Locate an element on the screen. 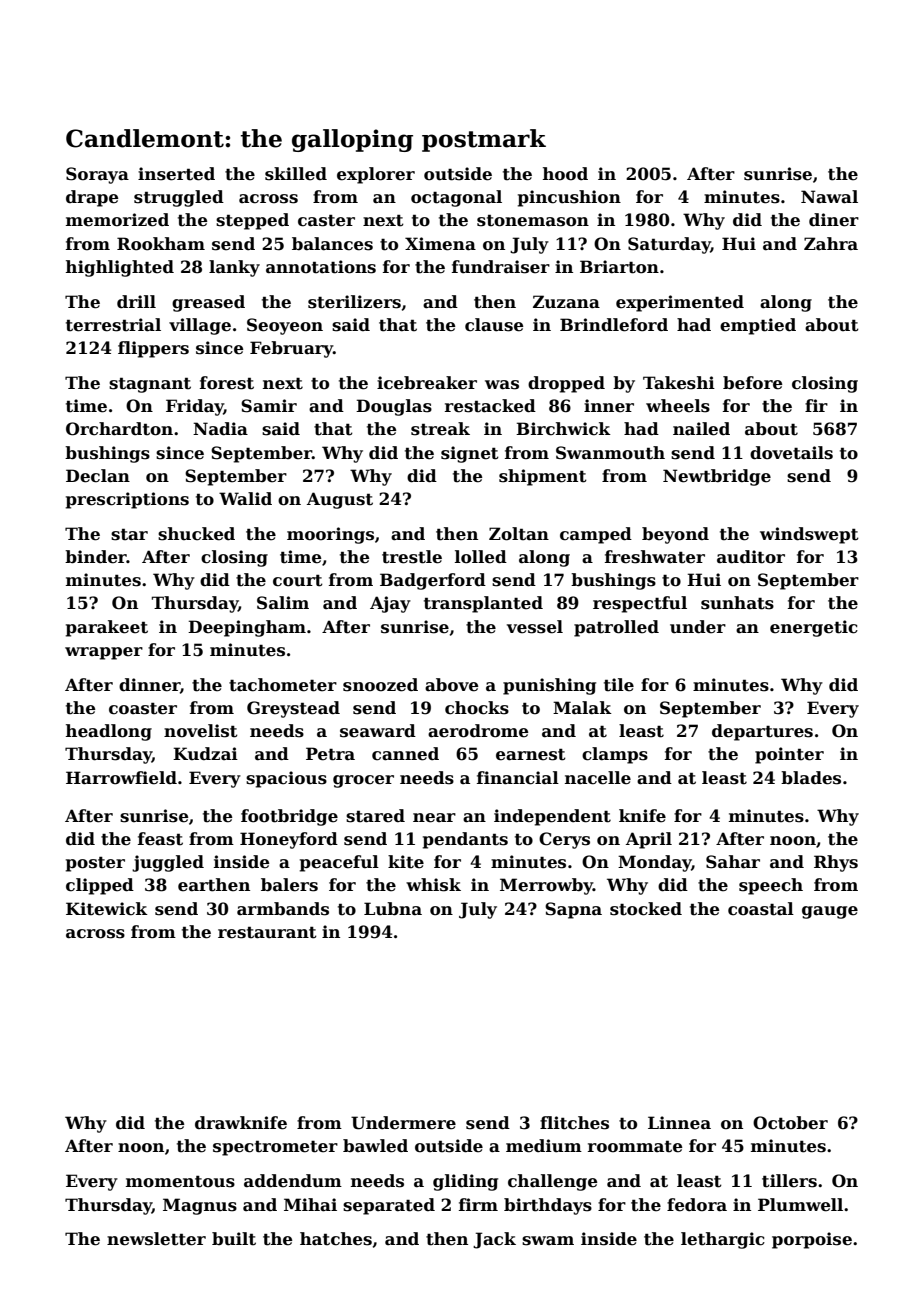 Image resolution: width=924 pixels, height=1308 pixels. sunhats is located at coordinates (737, 603).
